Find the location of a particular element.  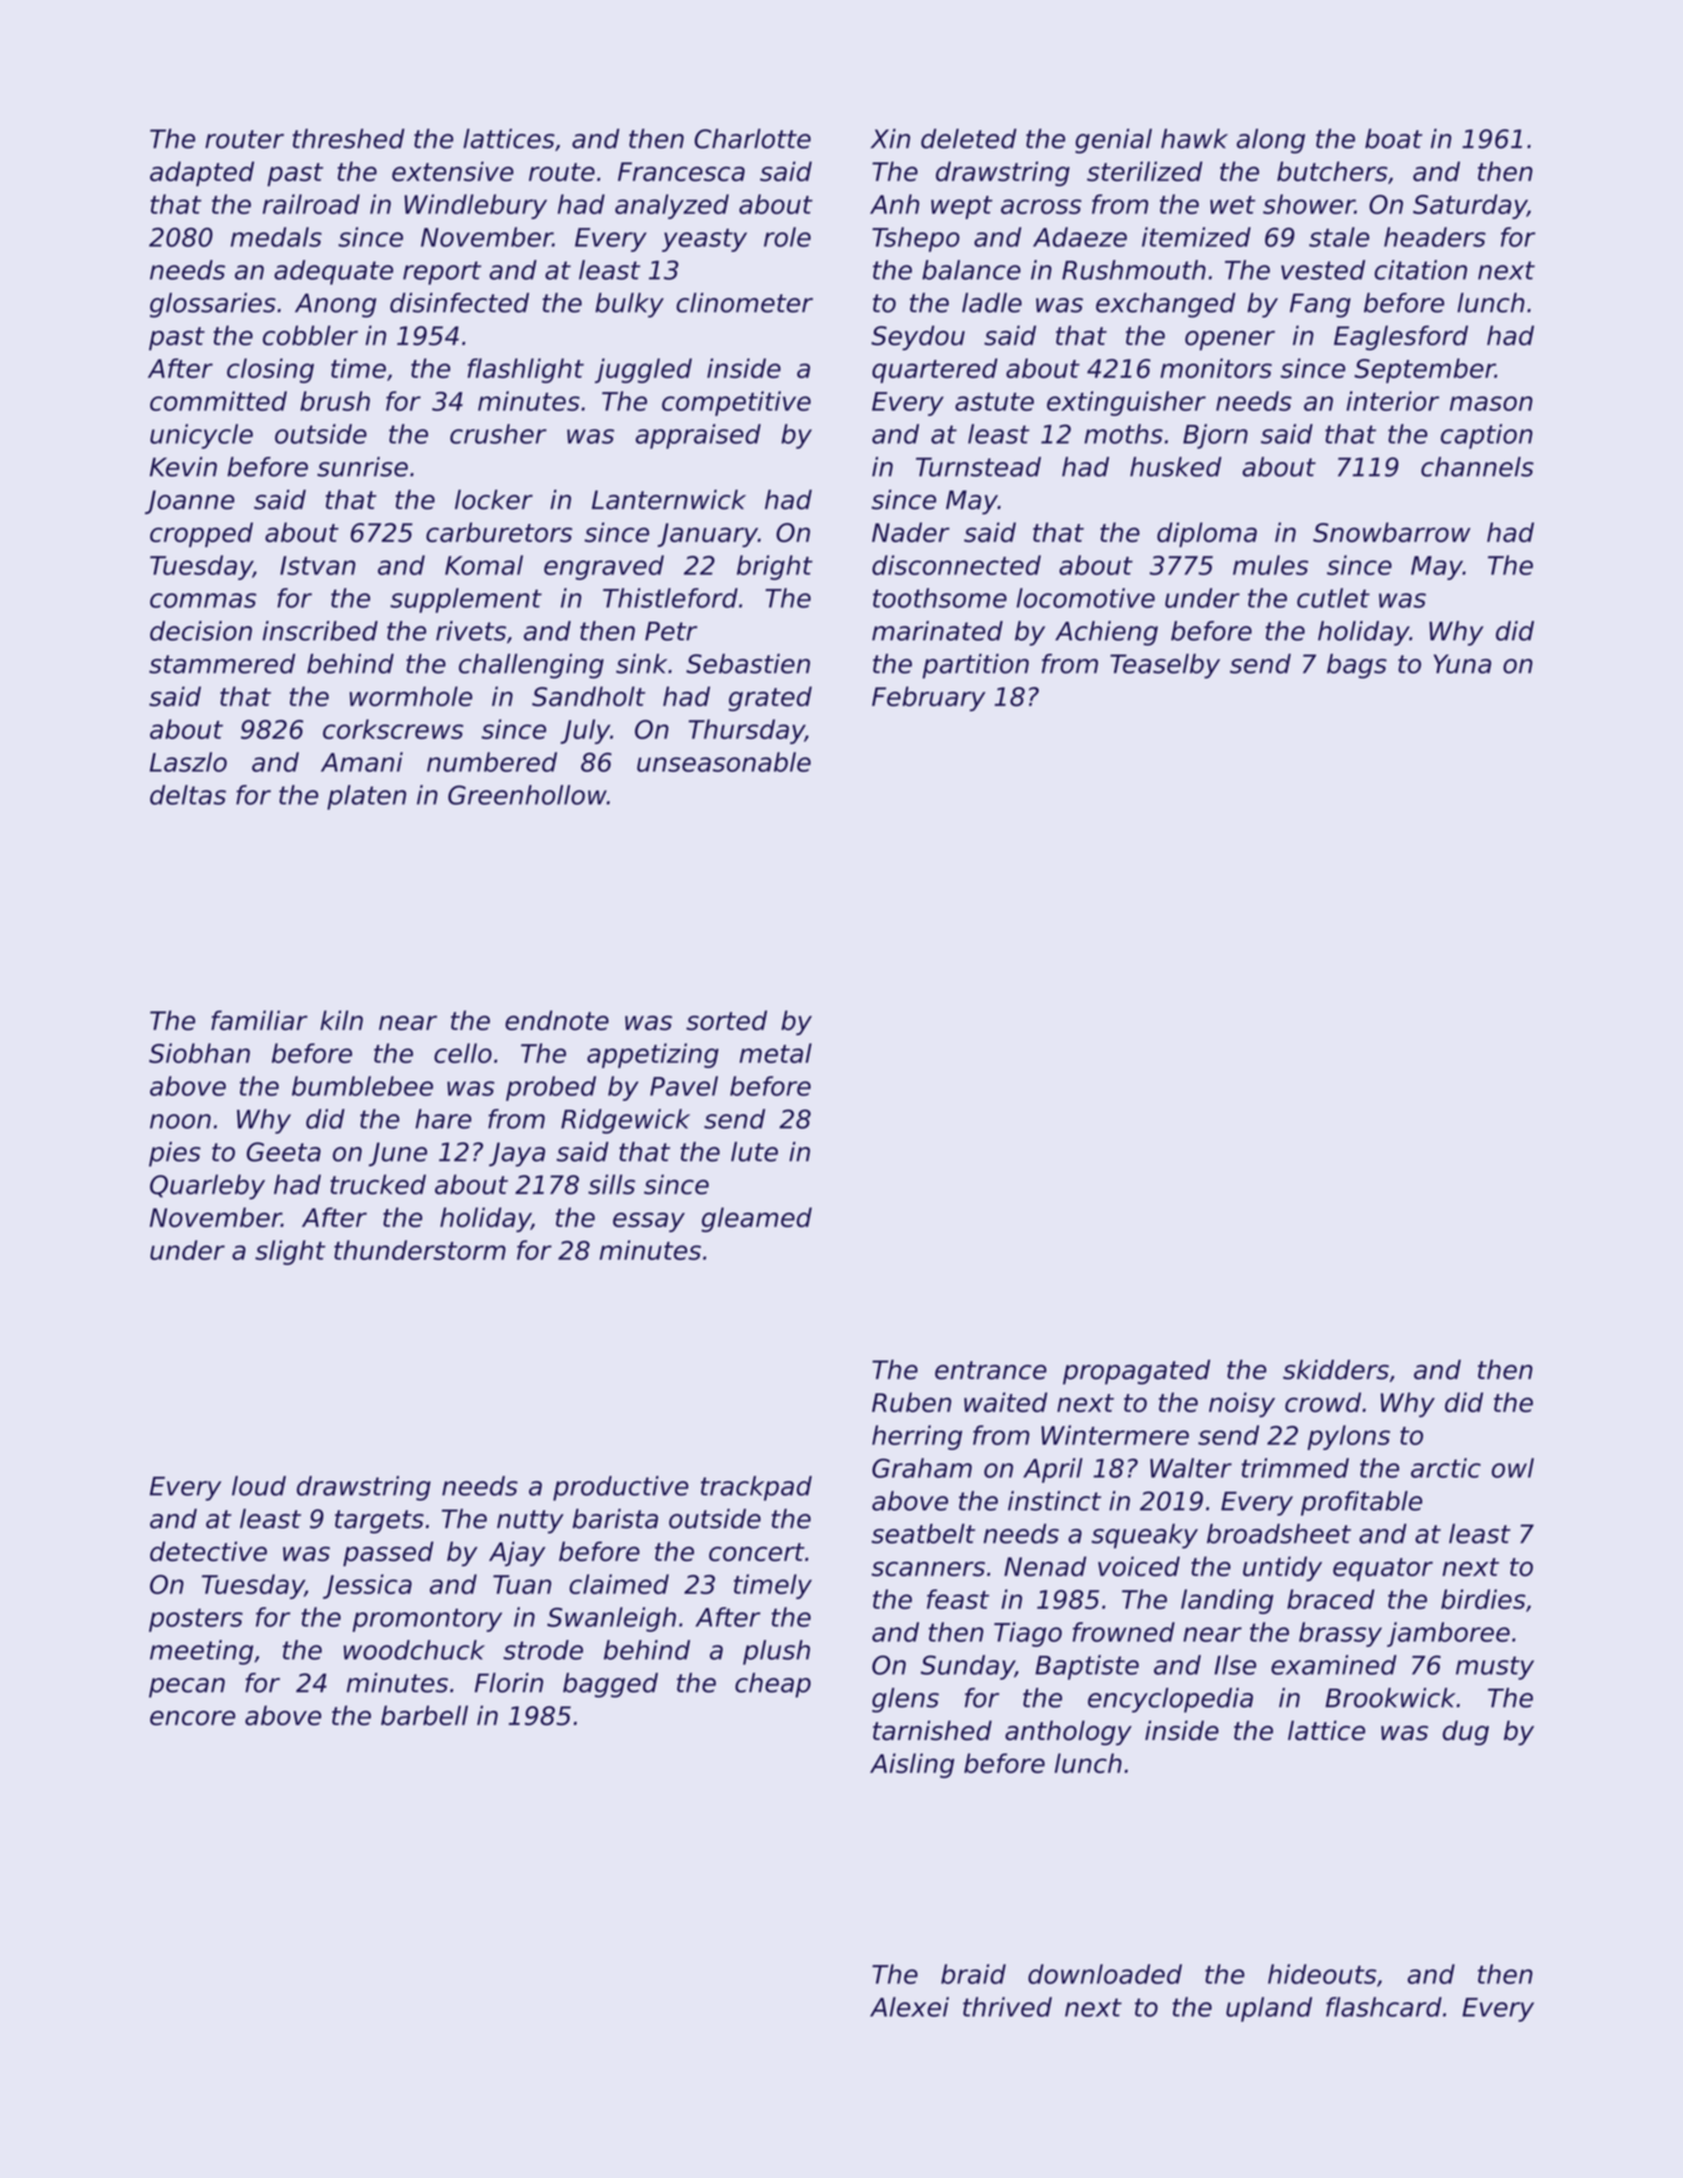

Teaselby is located at coordinates (1165, 666).
